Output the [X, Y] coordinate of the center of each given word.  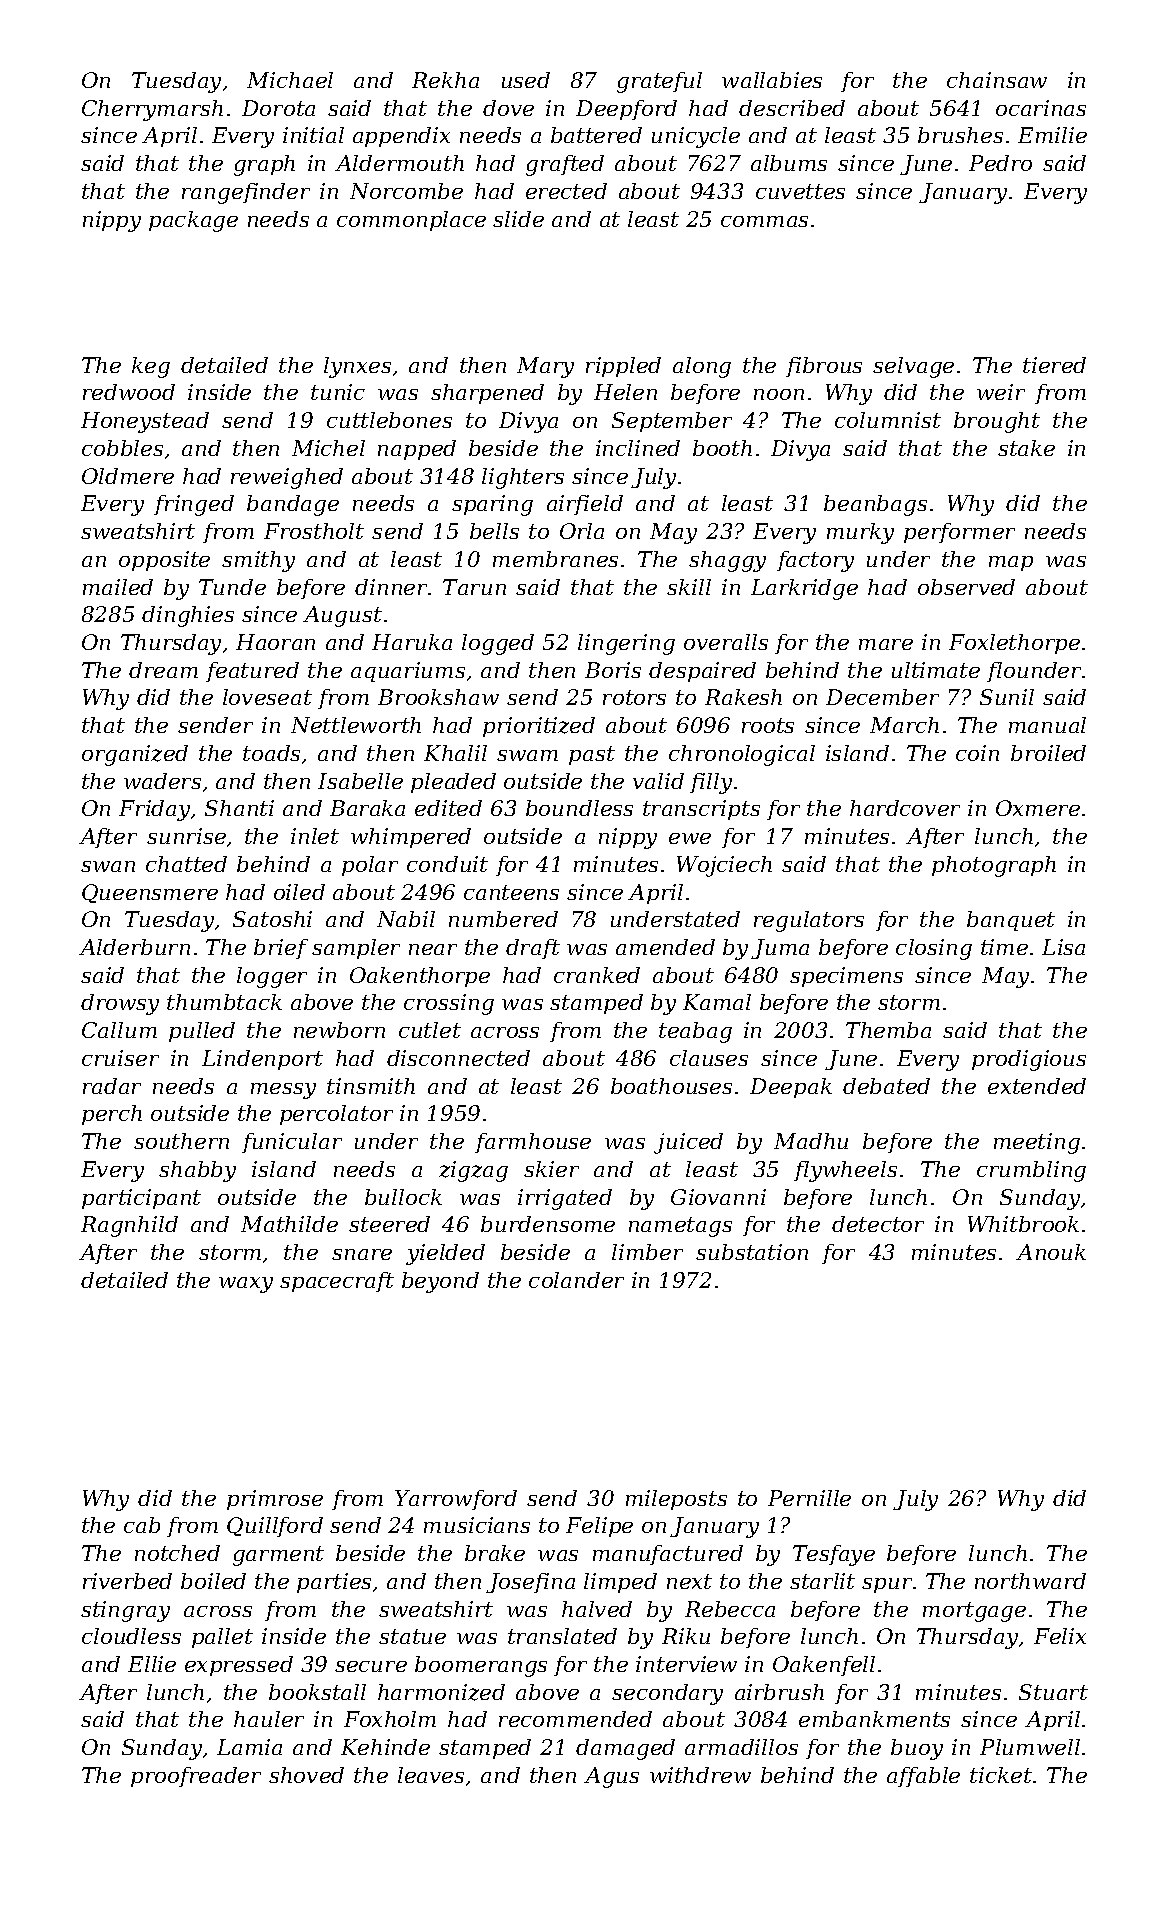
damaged [625, 1749]
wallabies [772, 80]
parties [334, 1583]
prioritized [539, 727]
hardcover [905, 808]
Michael [290, 80]
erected [566, 191]
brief [281, 949]
